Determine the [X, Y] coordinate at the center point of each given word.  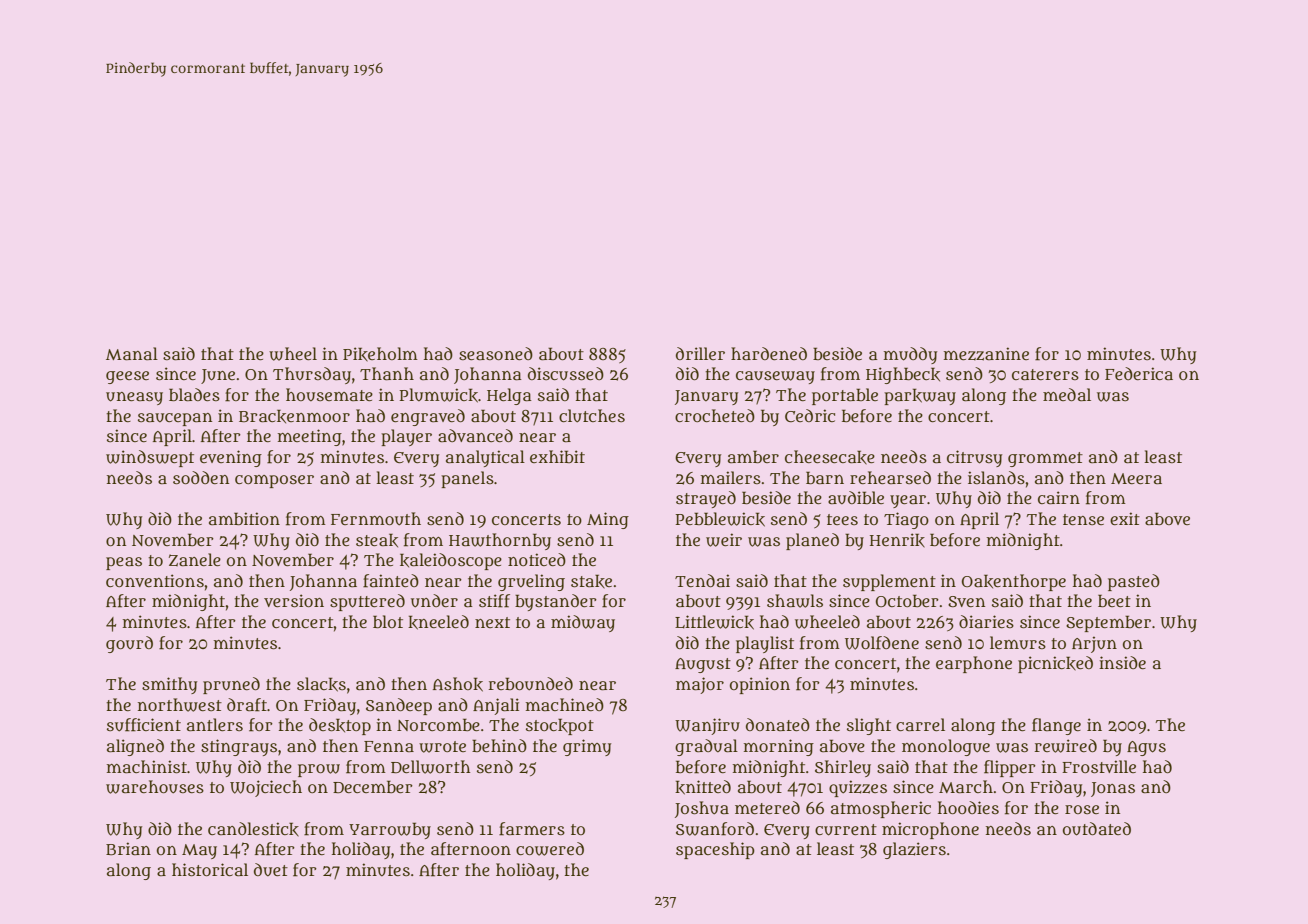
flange [1056, 726]
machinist [147, 766]
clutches [592, 416]
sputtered [367, 602]
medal [1067, 394]
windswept [150, 458]
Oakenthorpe [1014, 582]
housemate [329, 394]
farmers [532, 829]
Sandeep [399, 706]
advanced [475, 436]
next [492, 622]
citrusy [974, 458]
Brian [128, 849]
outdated [1097, 829]
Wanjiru [707, 726]
